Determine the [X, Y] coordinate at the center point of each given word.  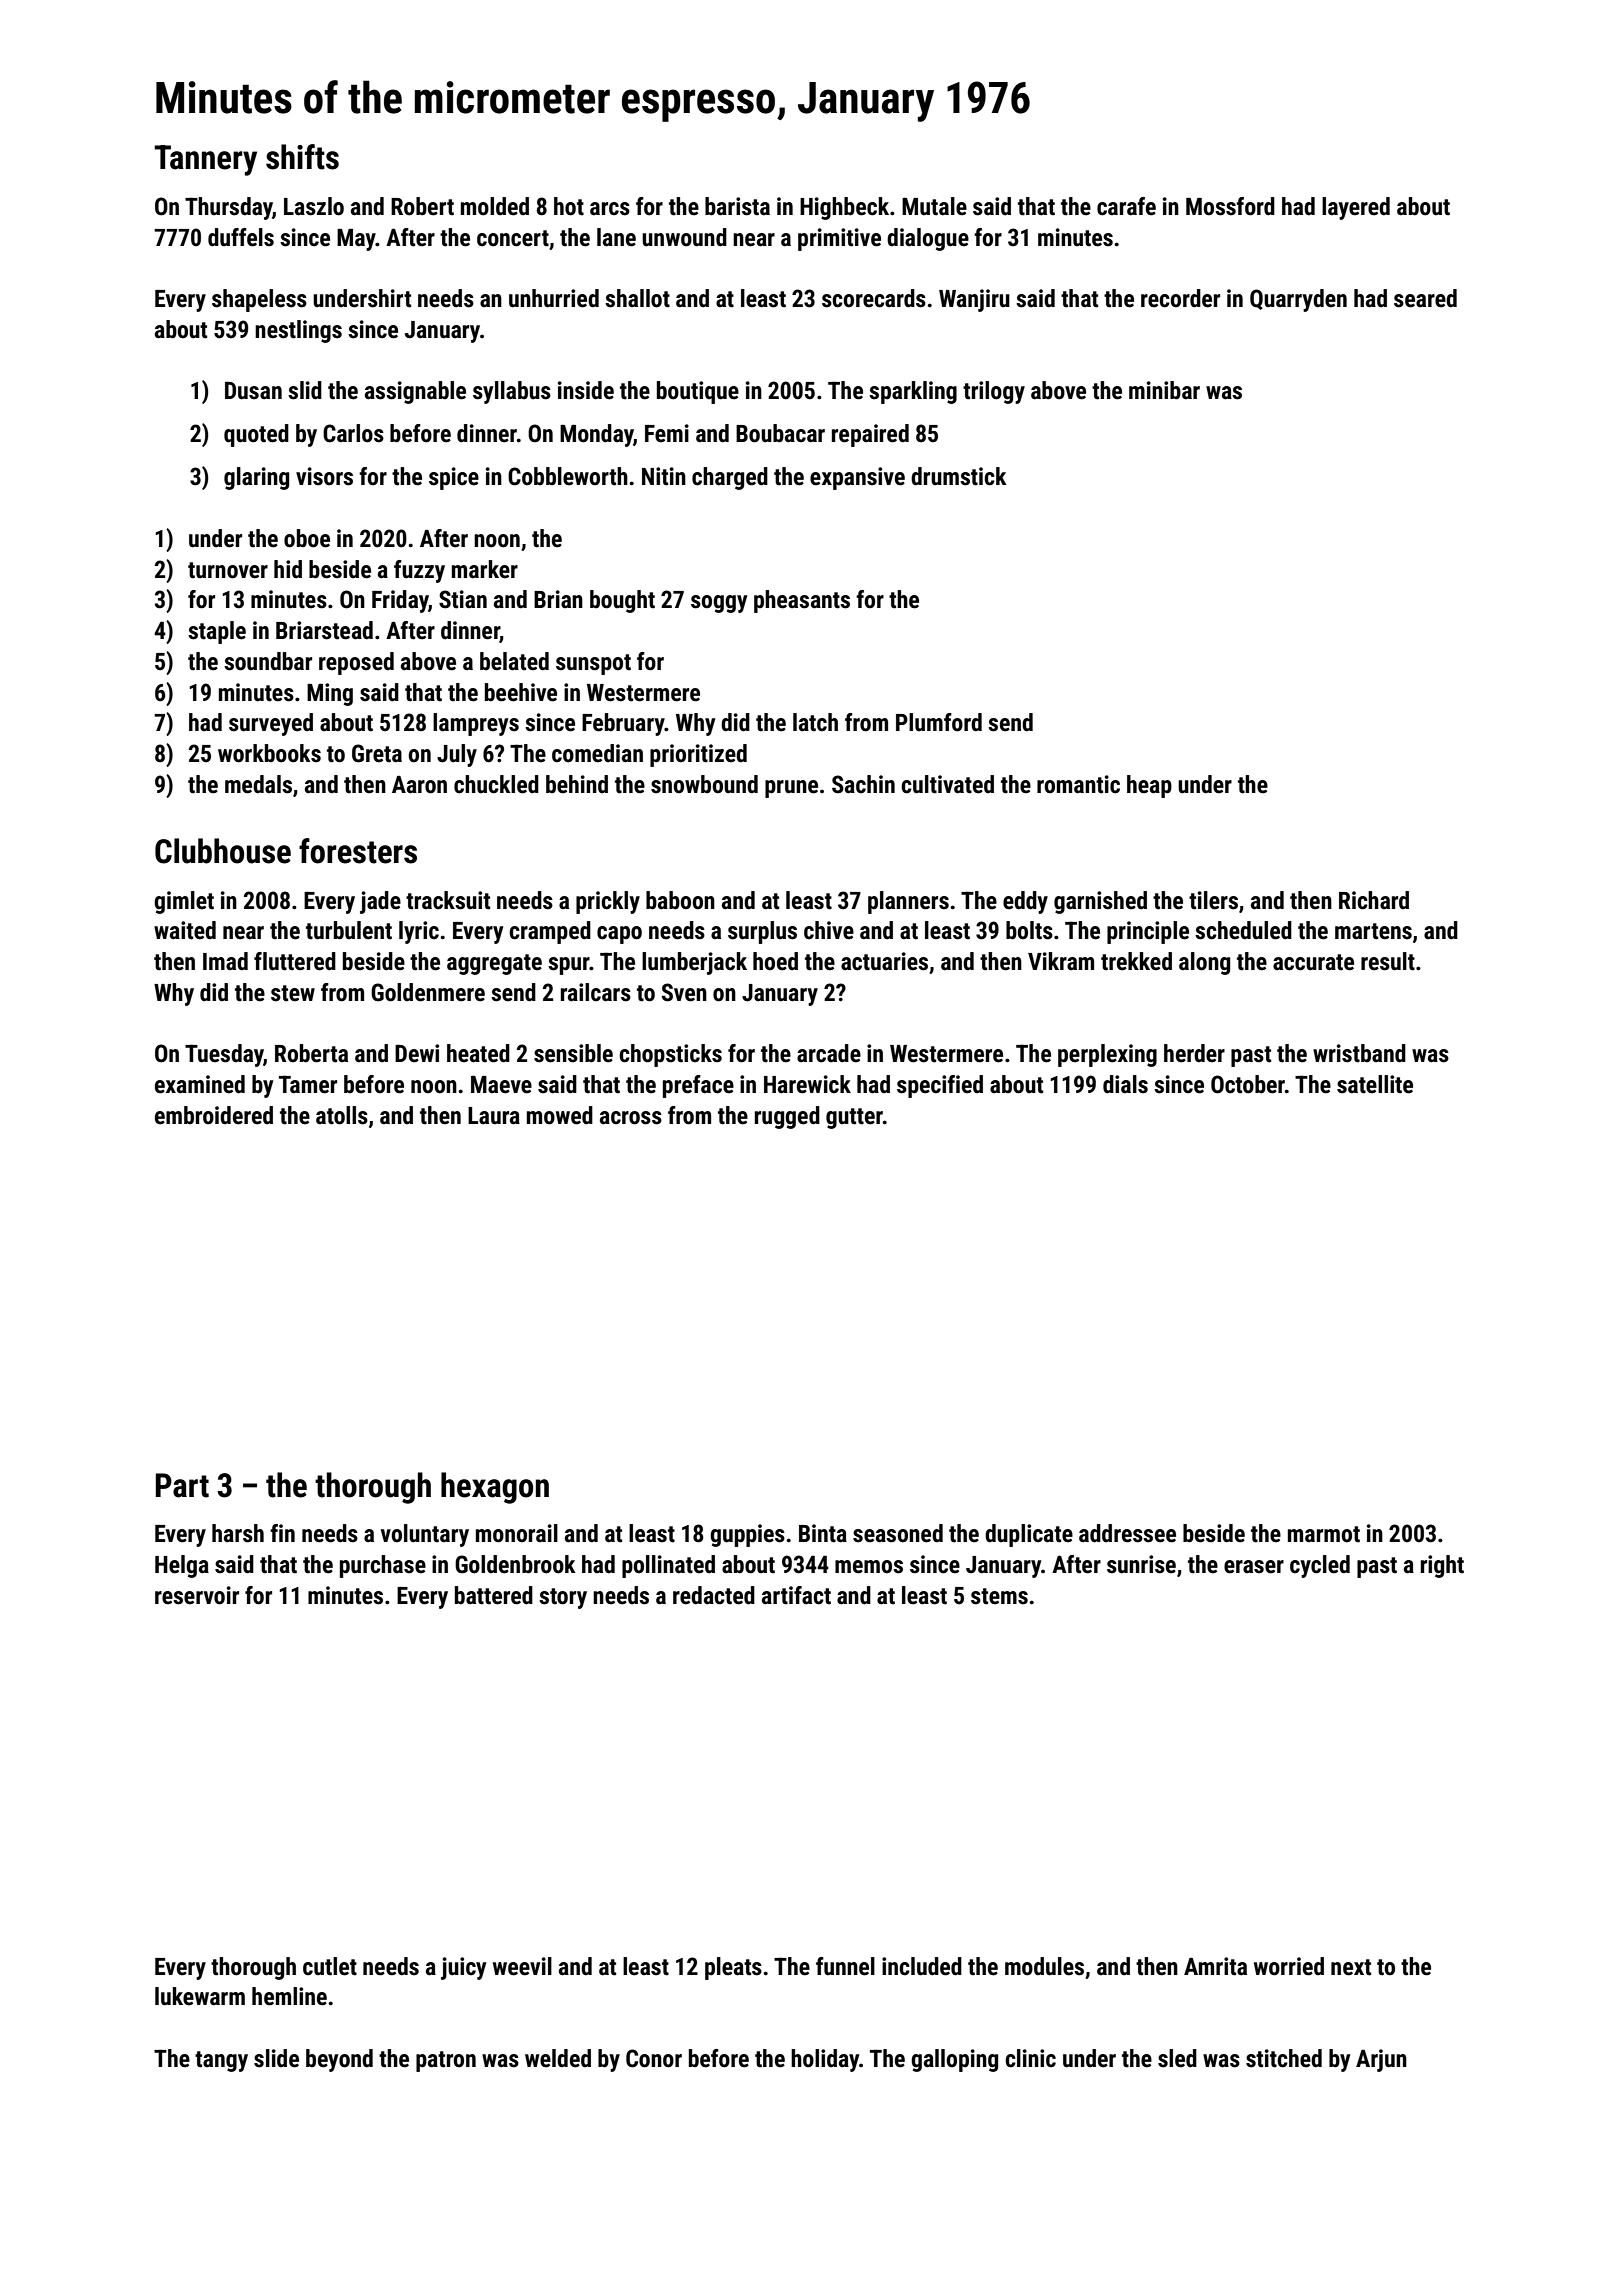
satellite [1375, 1084]
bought [622, 601]
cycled [1320, 1566]
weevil [522, 1966]
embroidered [214, 1115]
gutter [854, 1118]
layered [1356, 208]
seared [1425, 298]
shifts [302, 157]
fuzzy [419, 571]
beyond [339, 2060]
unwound [684, 237]
